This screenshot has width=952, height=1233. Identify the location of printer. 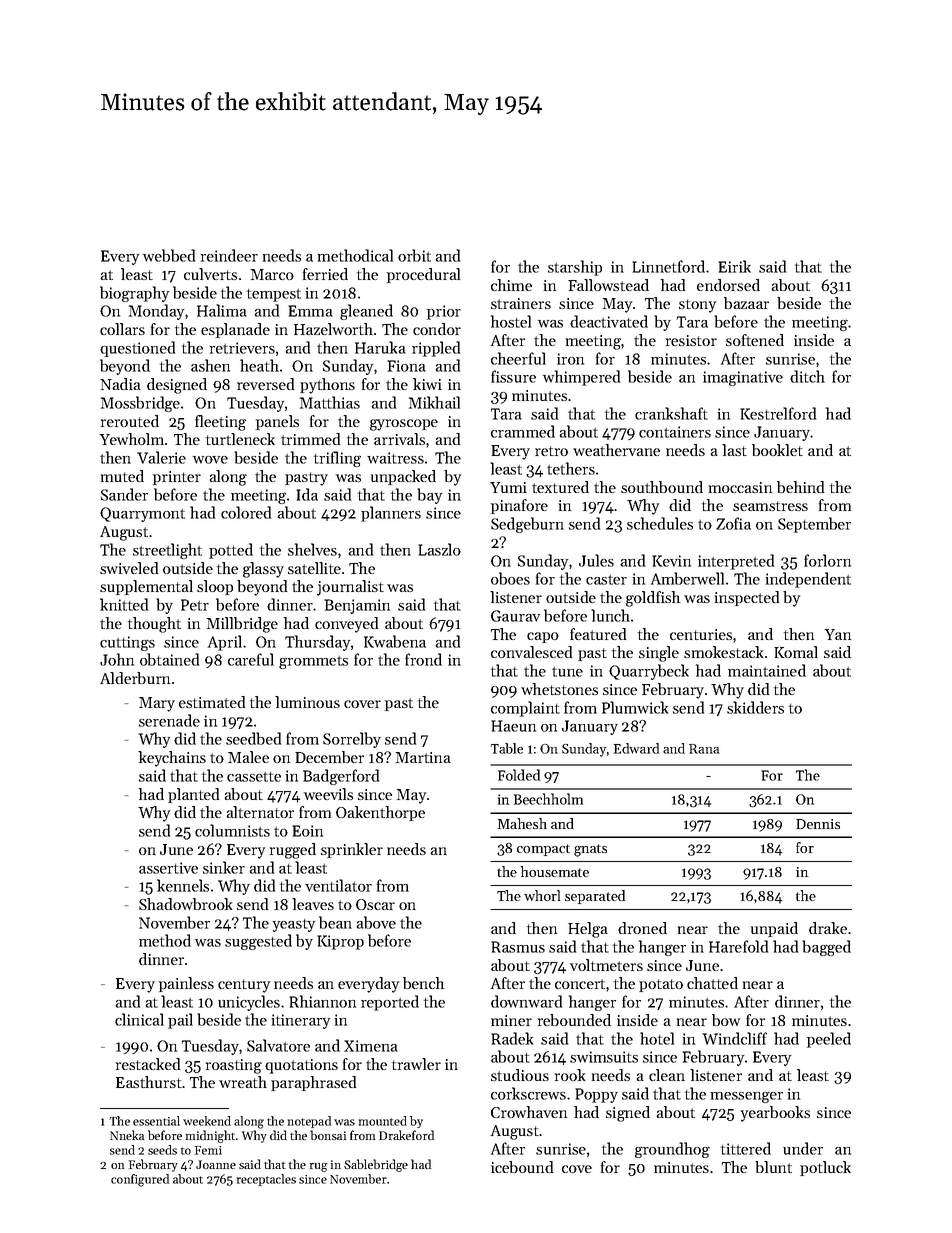
(177, 478).
